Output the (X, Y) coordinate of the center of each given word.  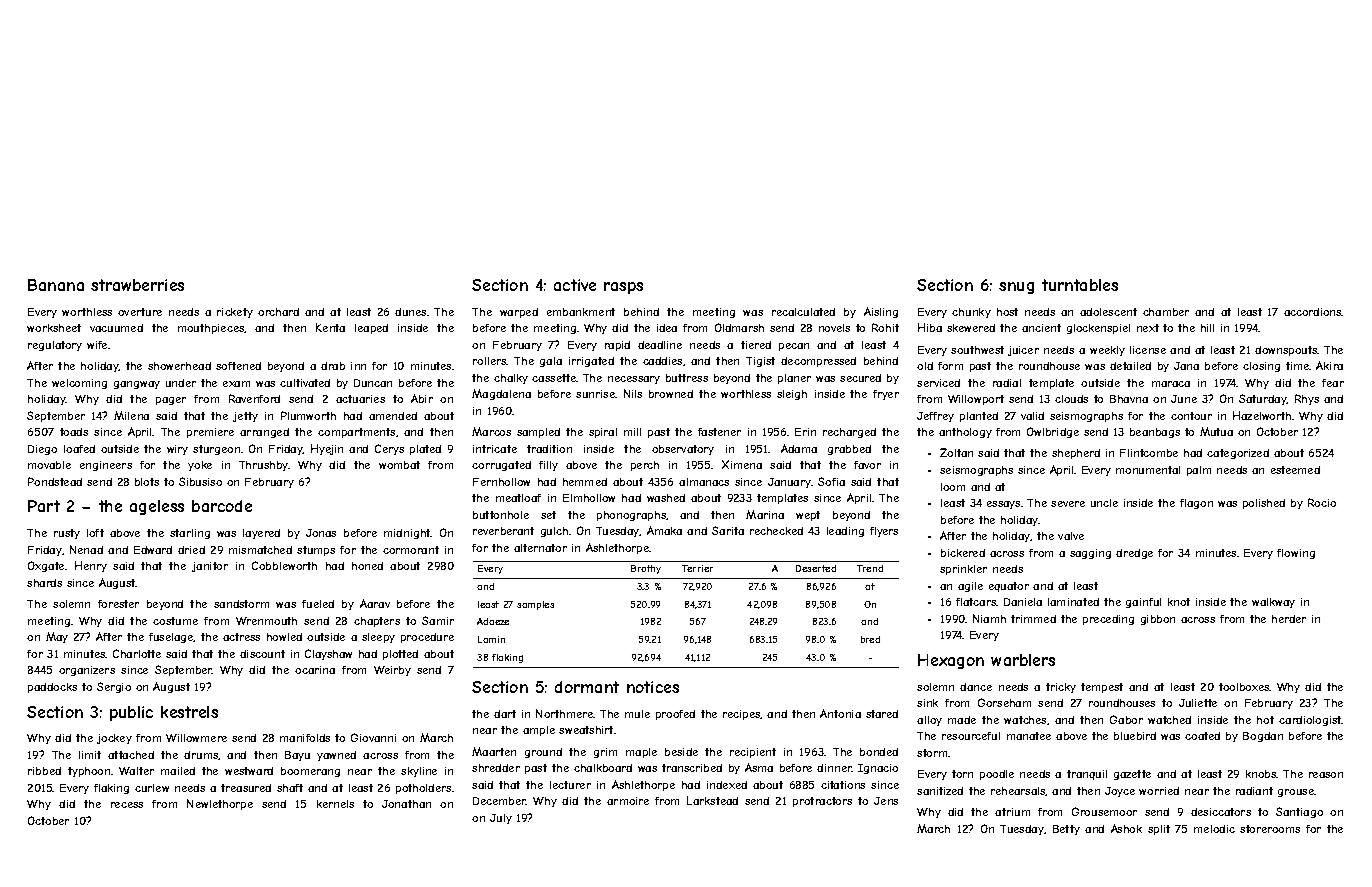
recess (127, 805)
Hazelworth (1262, 415)
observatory (683, 450)
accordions (1313, 312)
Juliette (1198, 703)
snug (1016, 288)
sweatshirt (586, 730)
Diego (42, 450)
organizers (87, 671)
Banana (56, 285)
